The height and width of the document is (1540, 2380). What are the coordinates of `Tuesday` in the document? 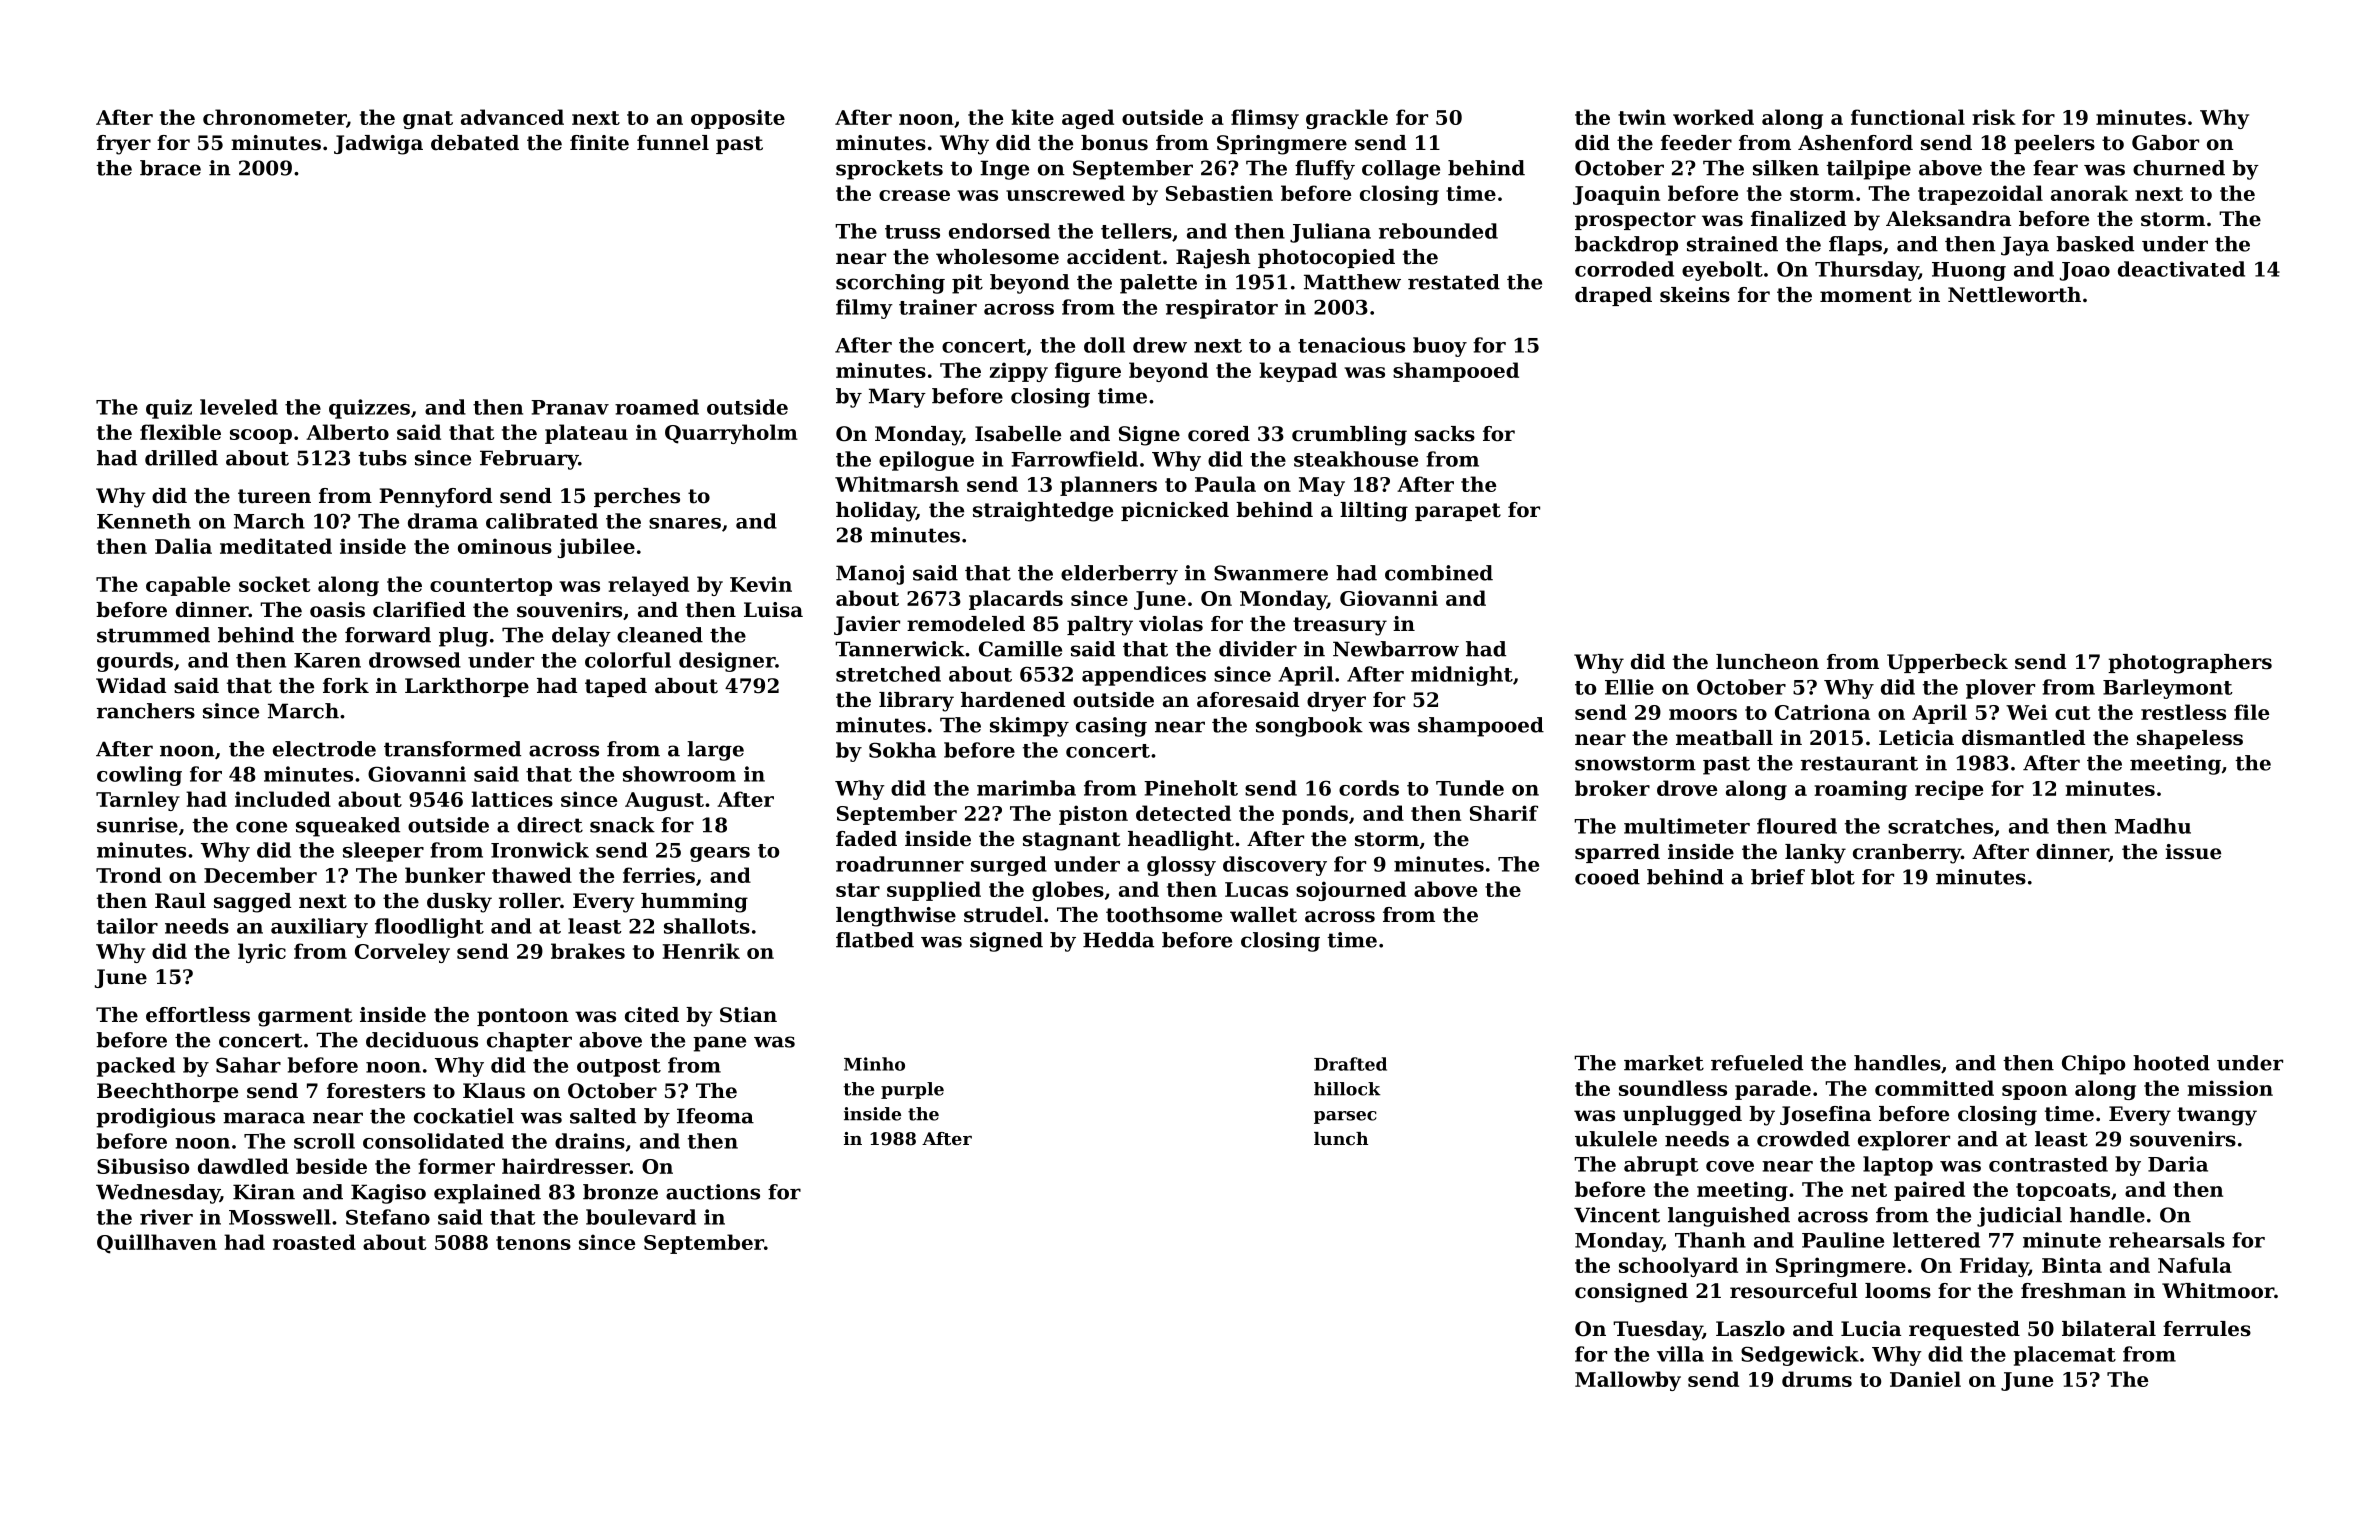 It's located at (1658, 1331).
